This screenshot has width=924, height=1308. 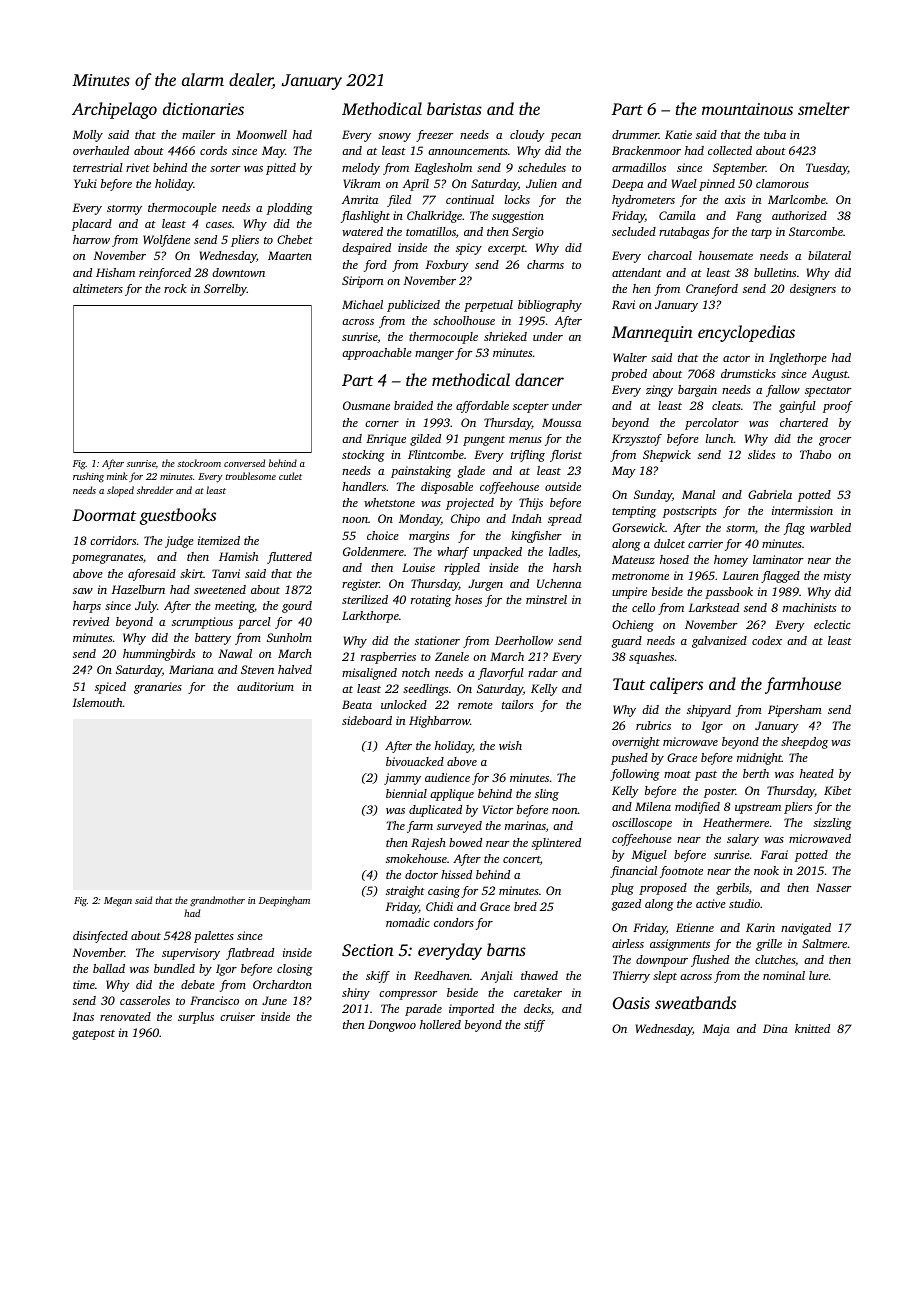 What do you see at coordinates (827, 169) in the screenshot?
I see `Tuesday` at bounding box center [827, 169].
